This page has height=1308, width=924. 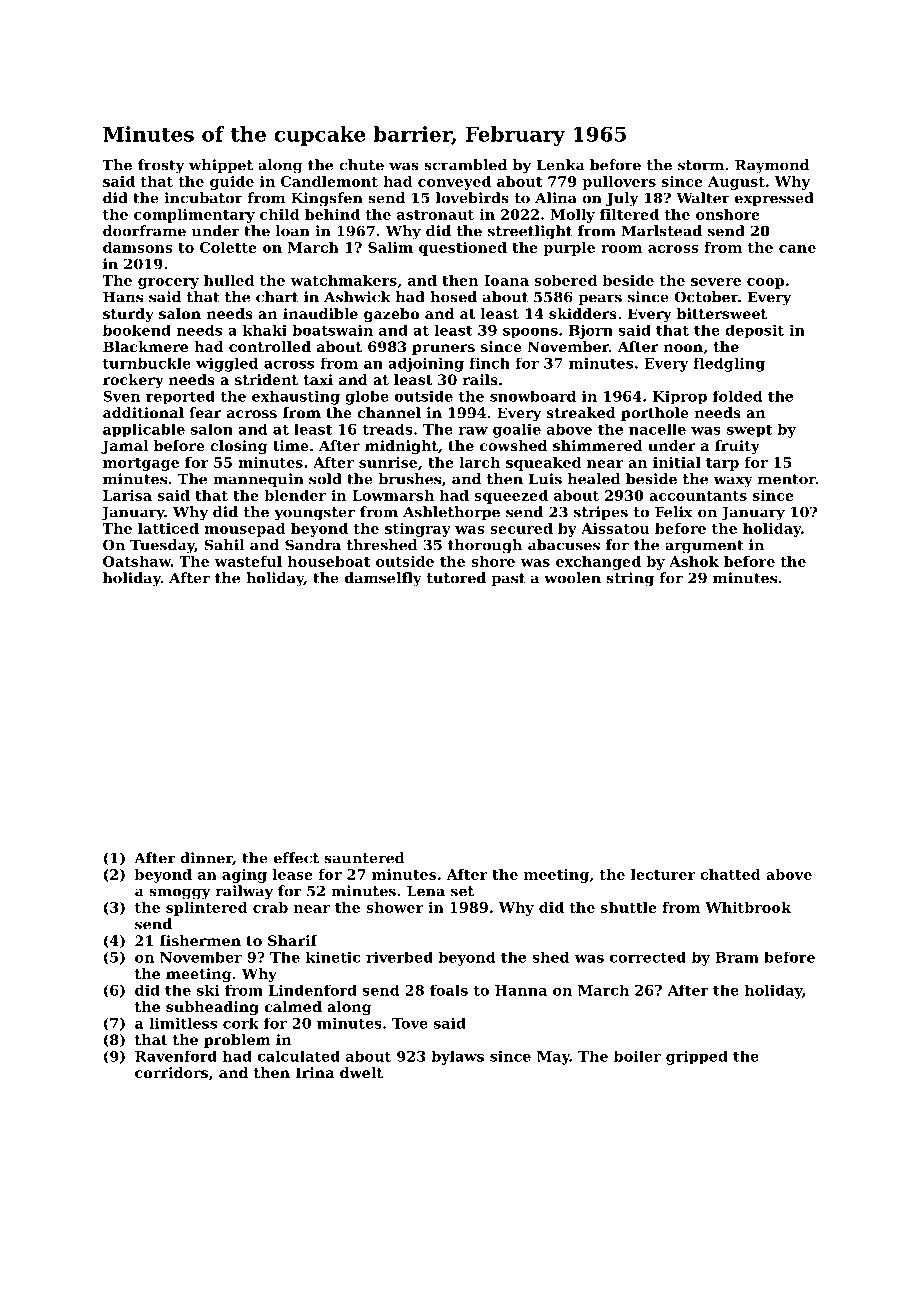 I want to click on chute, so click(x=361, y=165).
